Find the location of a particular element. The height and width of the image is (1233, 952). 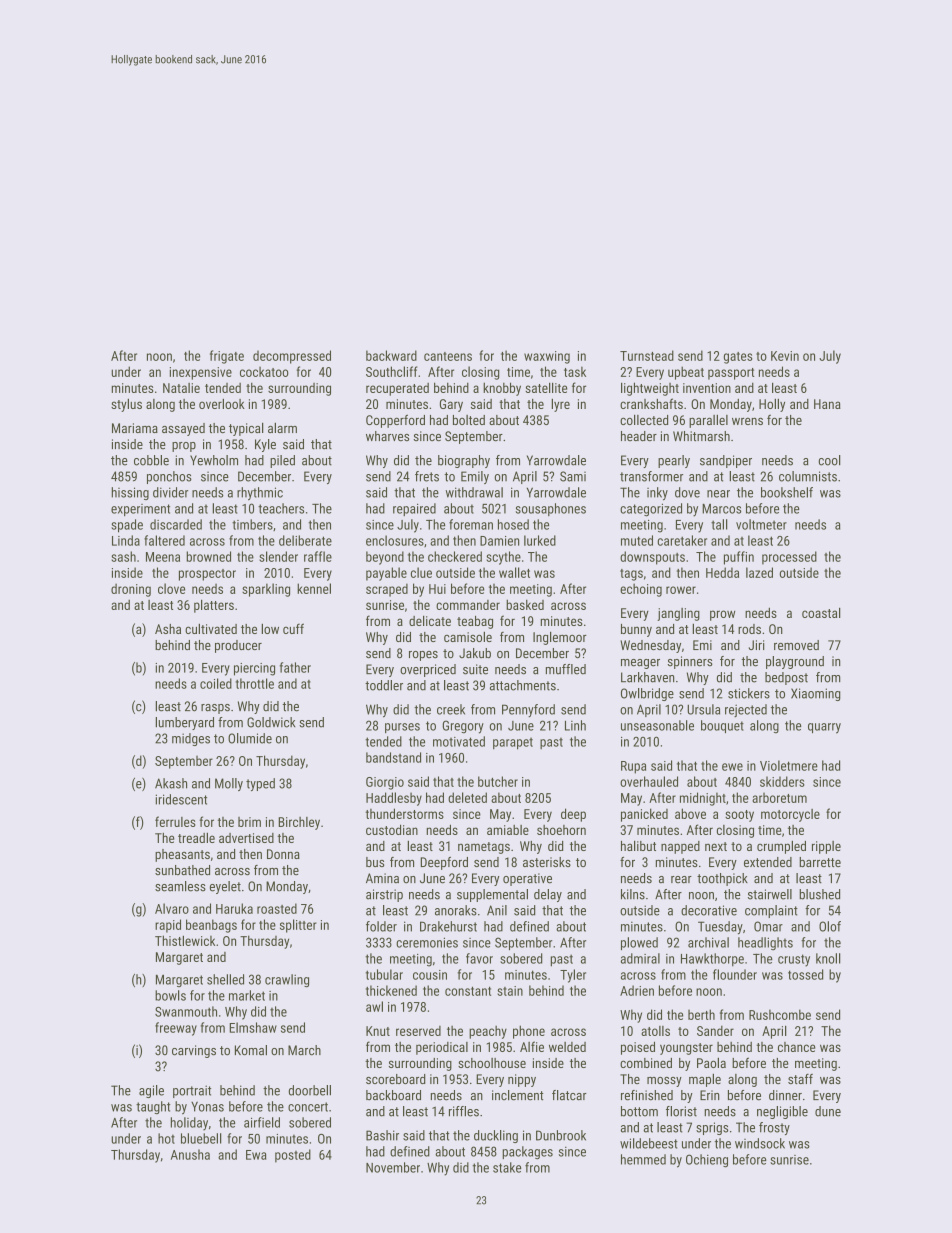

slender is located at coordinates (278, 556).
